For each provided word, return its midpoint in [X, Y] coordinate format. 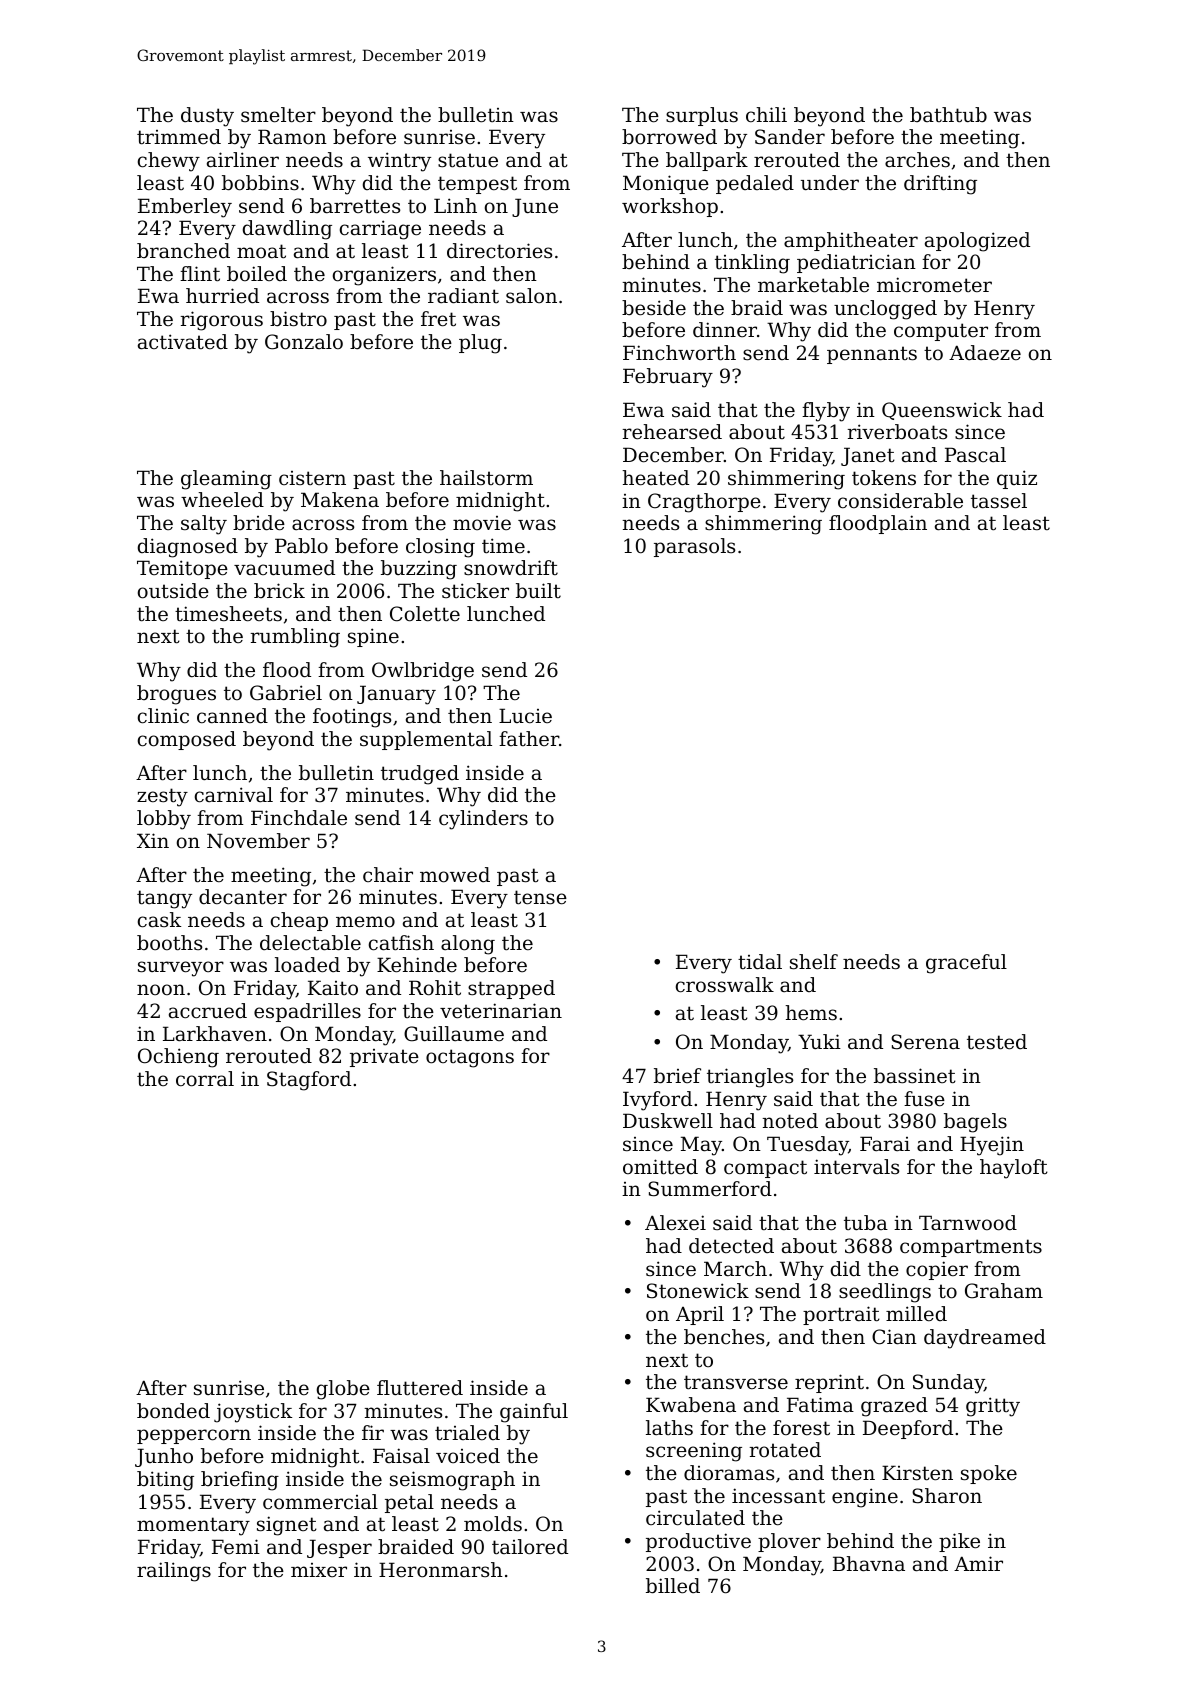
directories [499, 251]
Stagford [309, 1081]
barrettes [355, 206]
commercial [320, 1501]
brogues [176, 695]
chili [766, 114]
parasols [694, 547]
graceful [966, 964]
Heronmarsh [441, 1570]
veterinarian [501, 1011]
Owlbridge [423, 672]
